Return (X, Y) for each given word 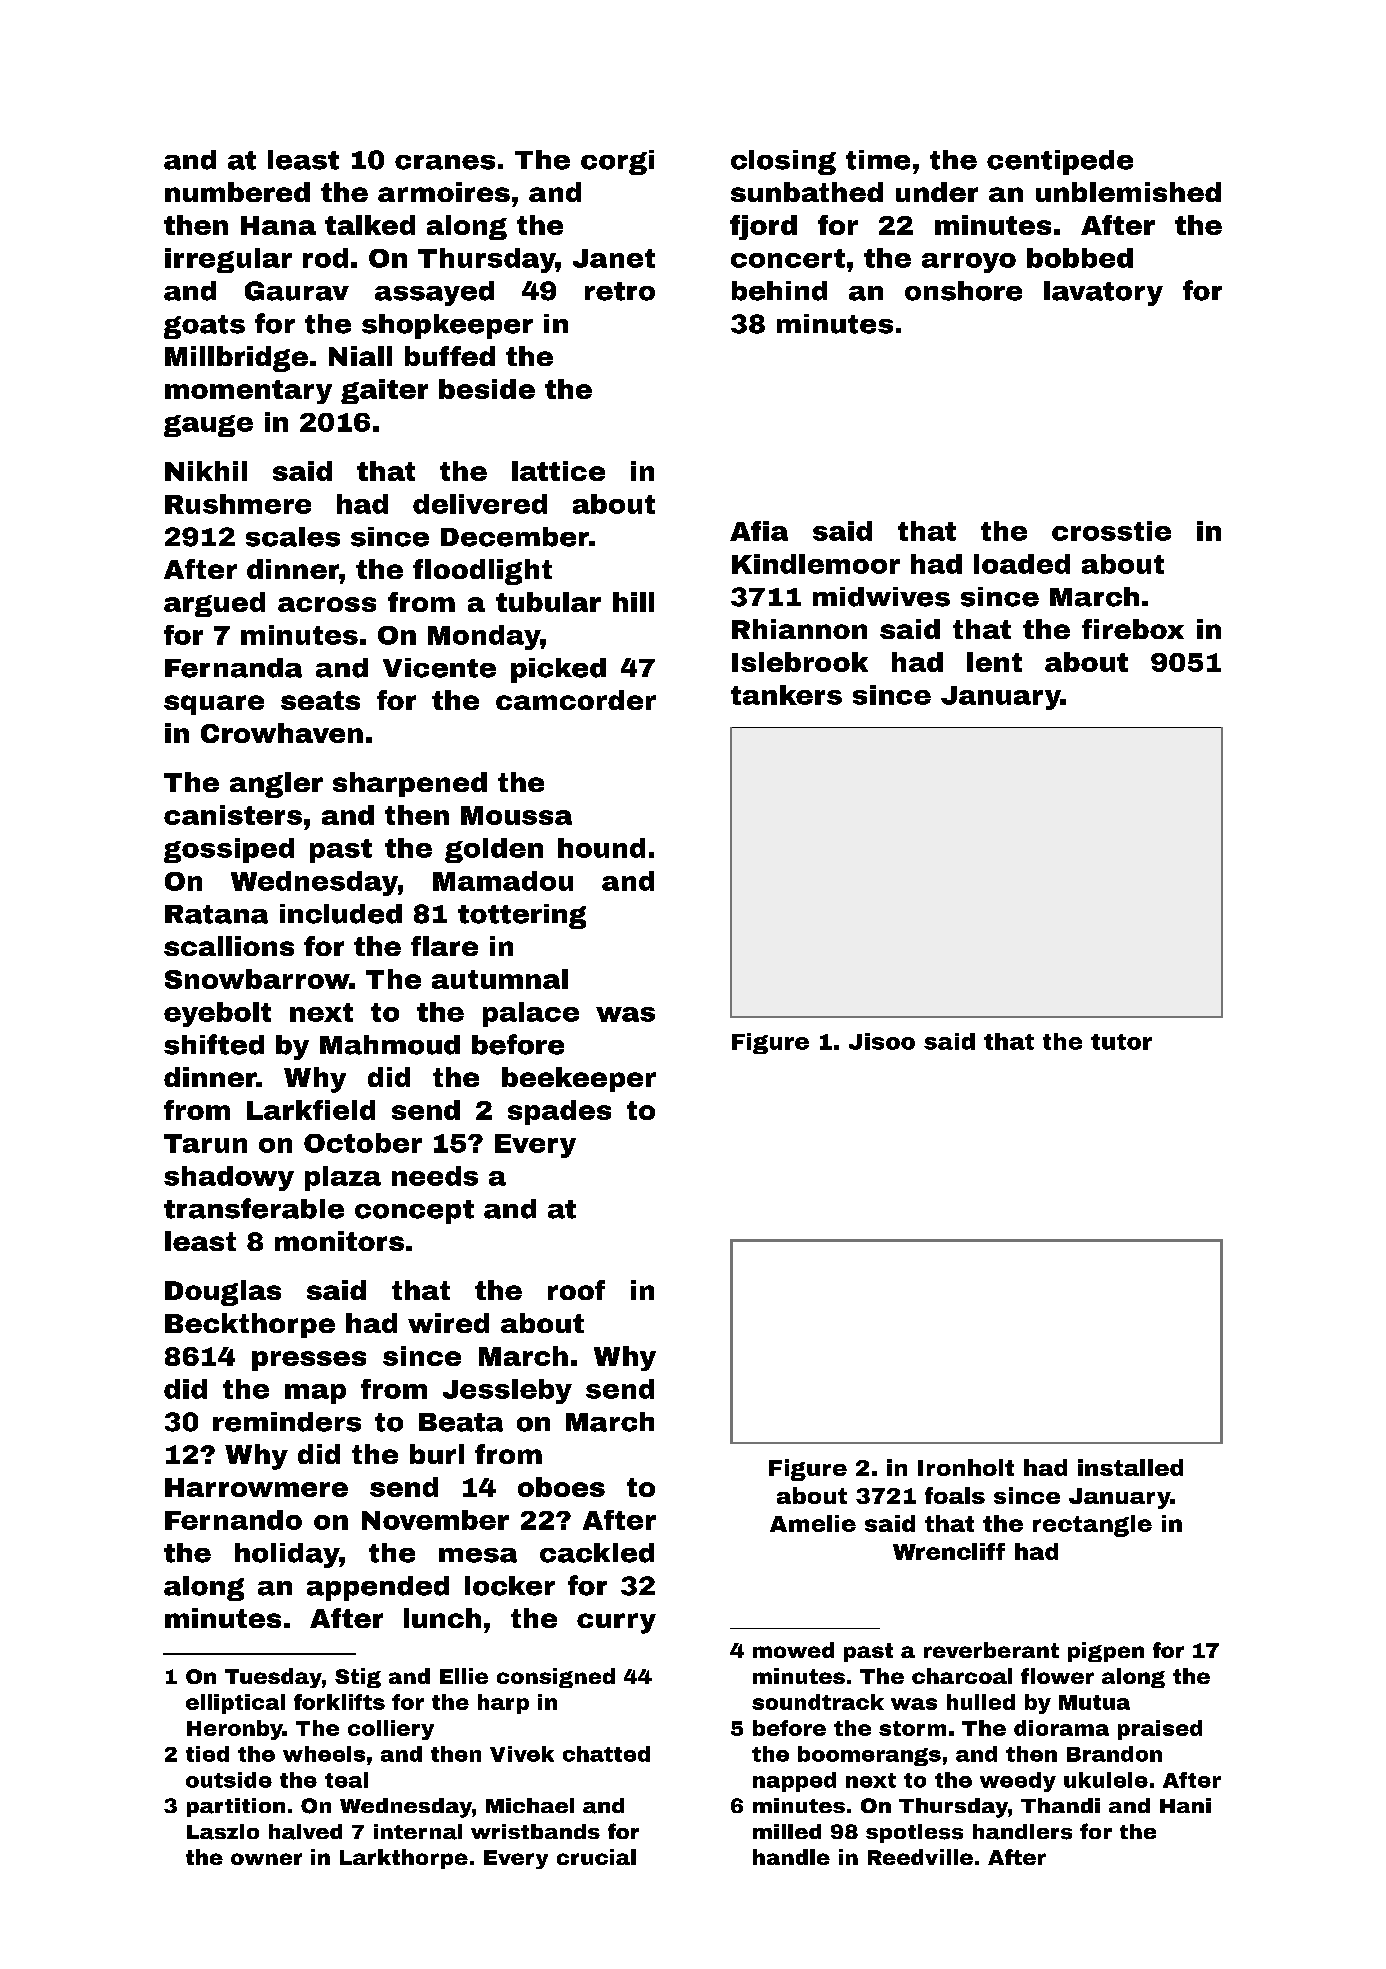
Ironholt (966, 1467)
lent (994, 662)
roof (576, 1290)
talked (370, 225)
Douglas (223, 1293)
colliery (391, 1730)
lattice (558, 471)
